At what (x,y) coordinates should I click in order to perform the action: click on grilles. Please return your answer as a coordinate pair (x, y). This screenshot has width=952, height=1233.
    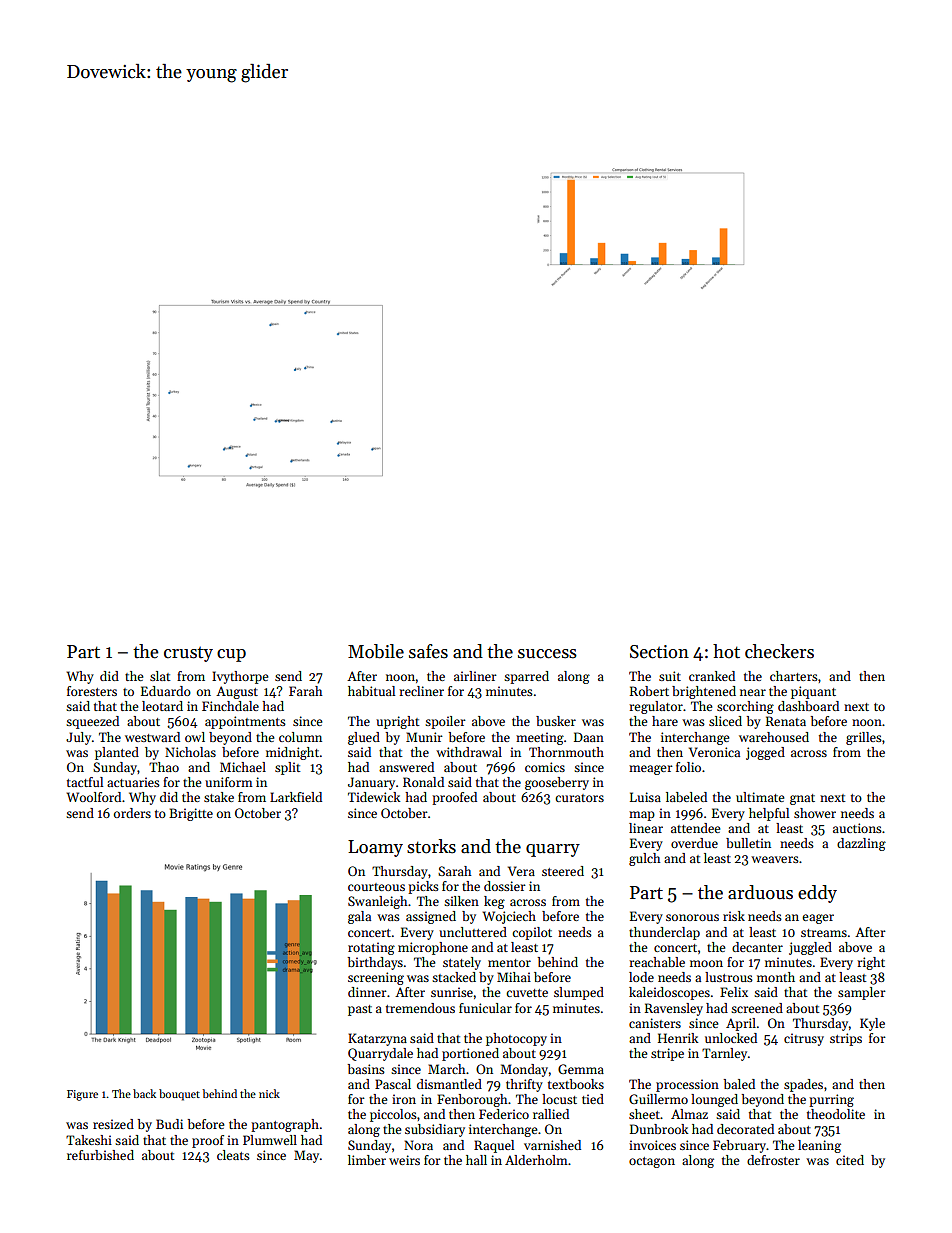
    Looking at the image, I should click on (864, 738).
